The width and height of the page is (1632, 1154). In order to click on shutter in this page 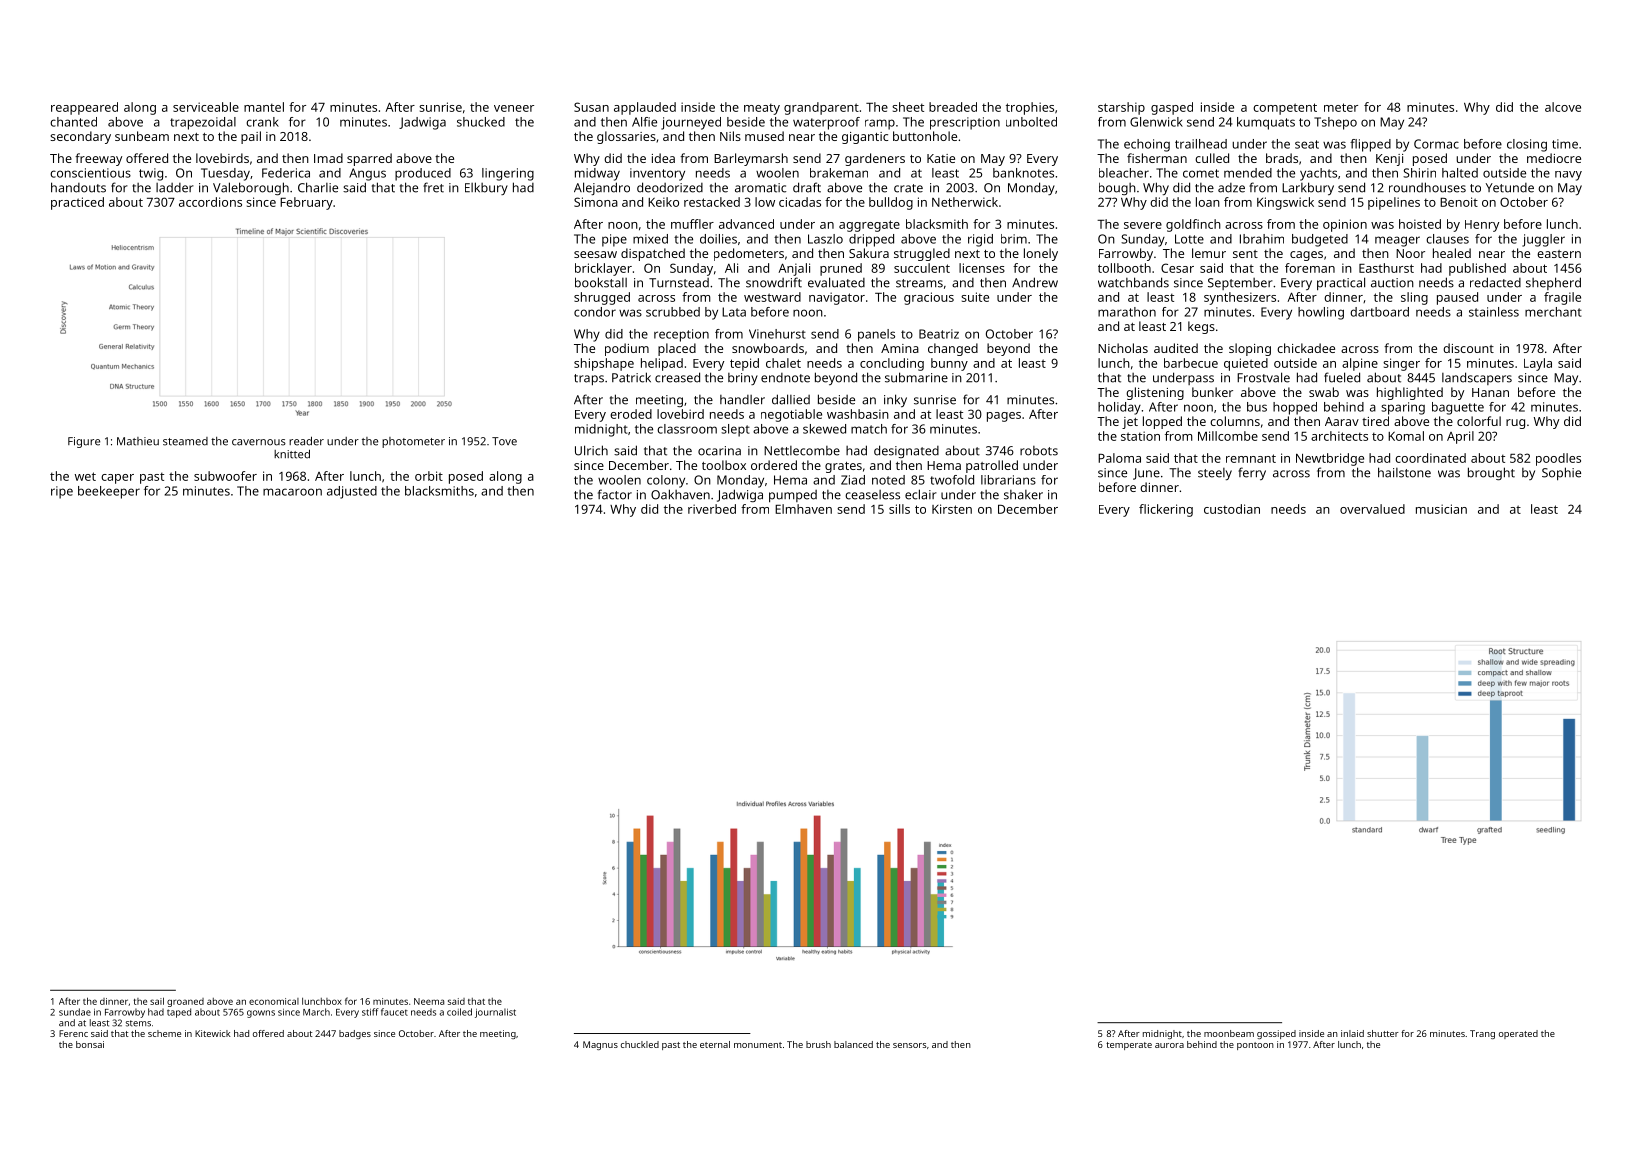, I will do `click(1383, 1033)`.
